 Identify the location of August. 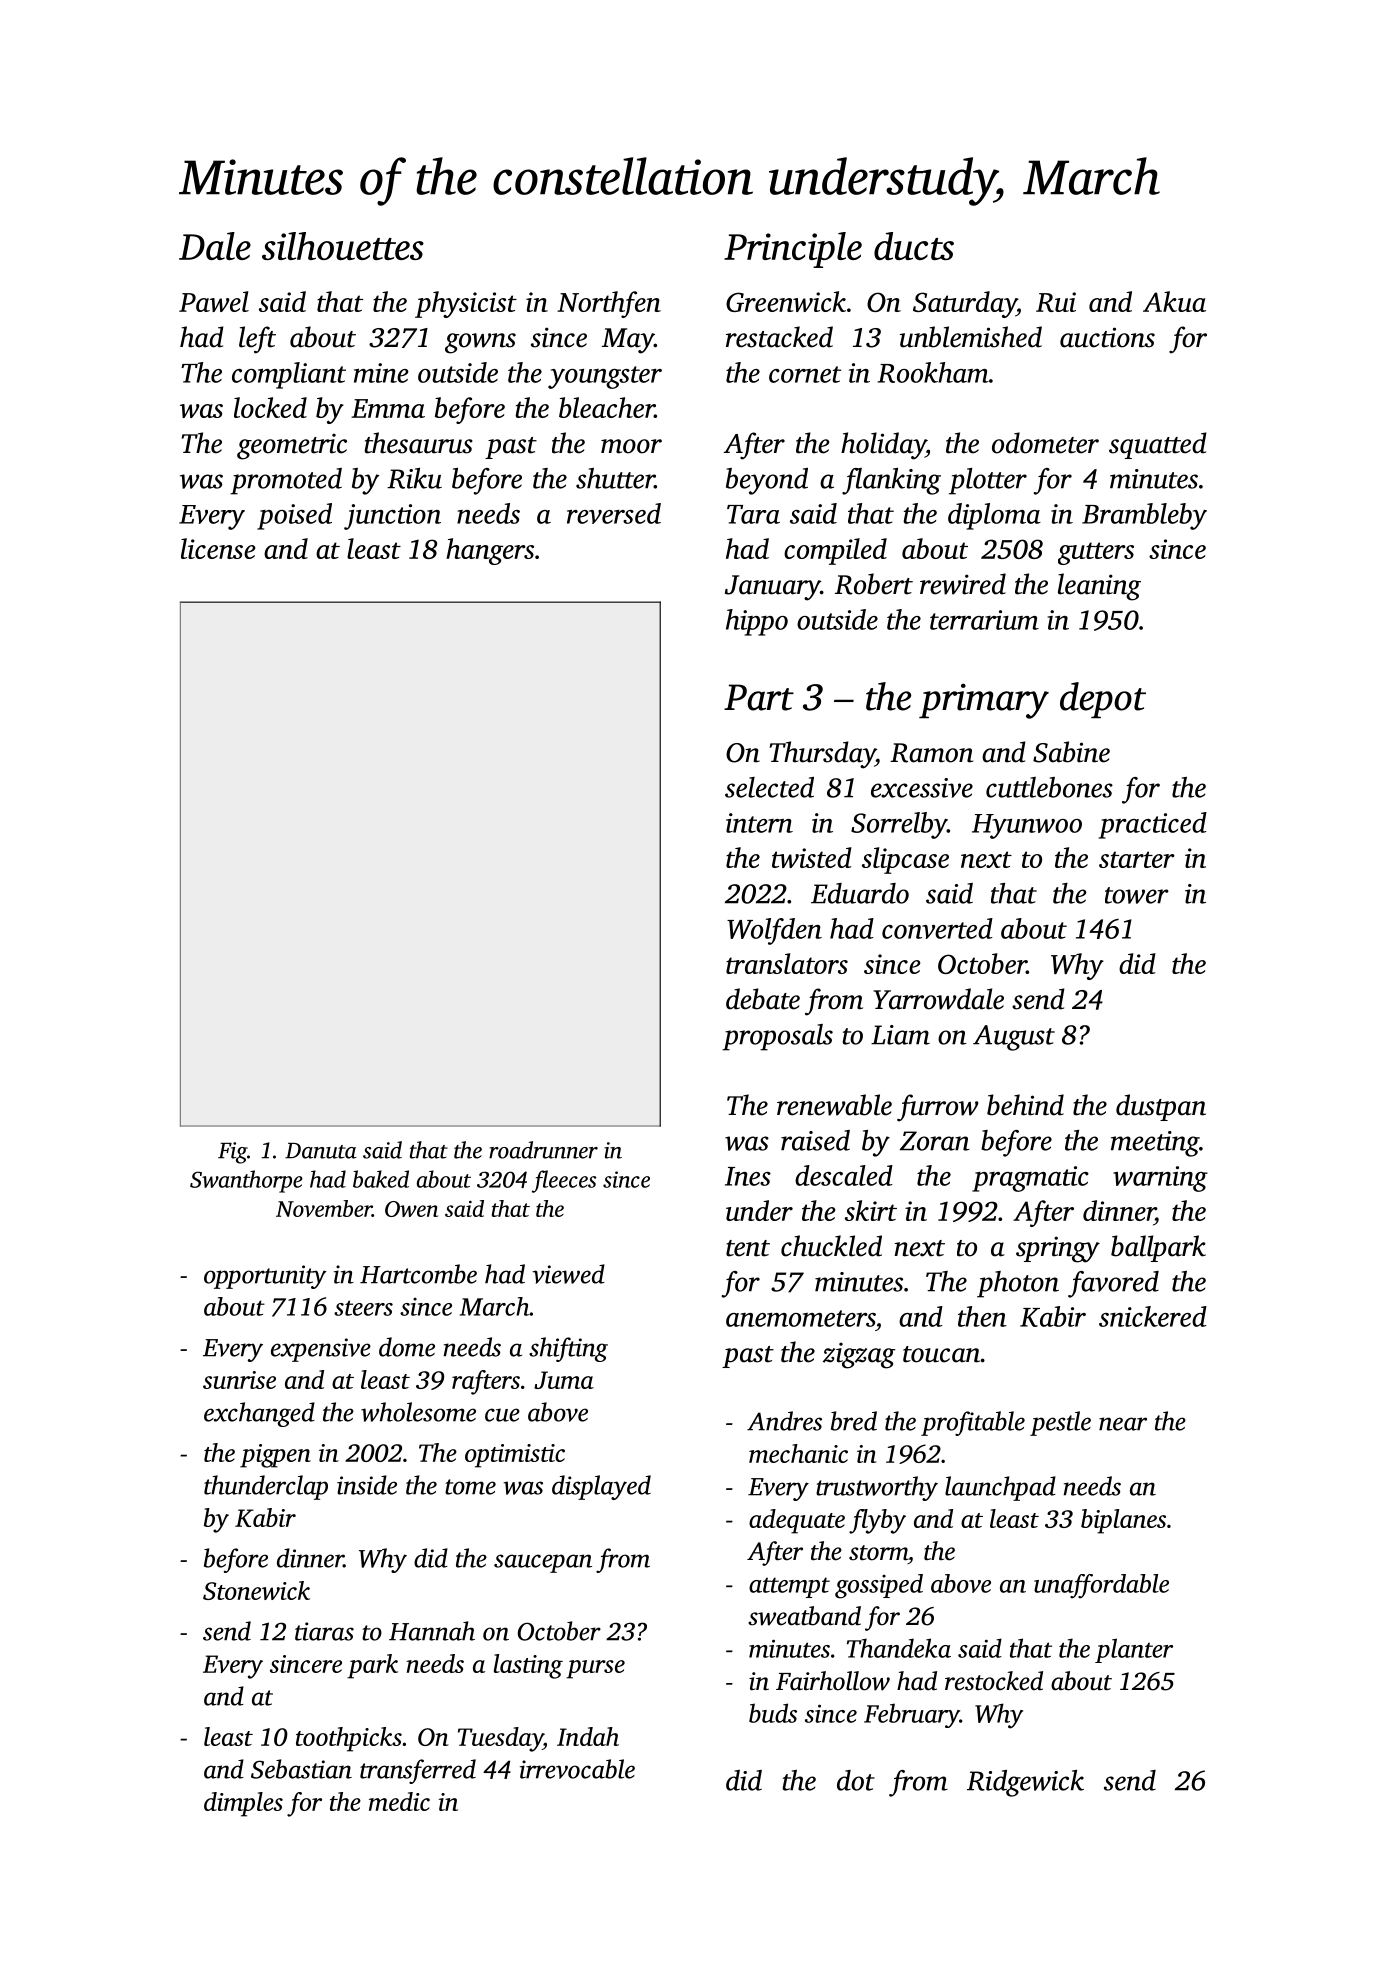
(1014, 1038).
